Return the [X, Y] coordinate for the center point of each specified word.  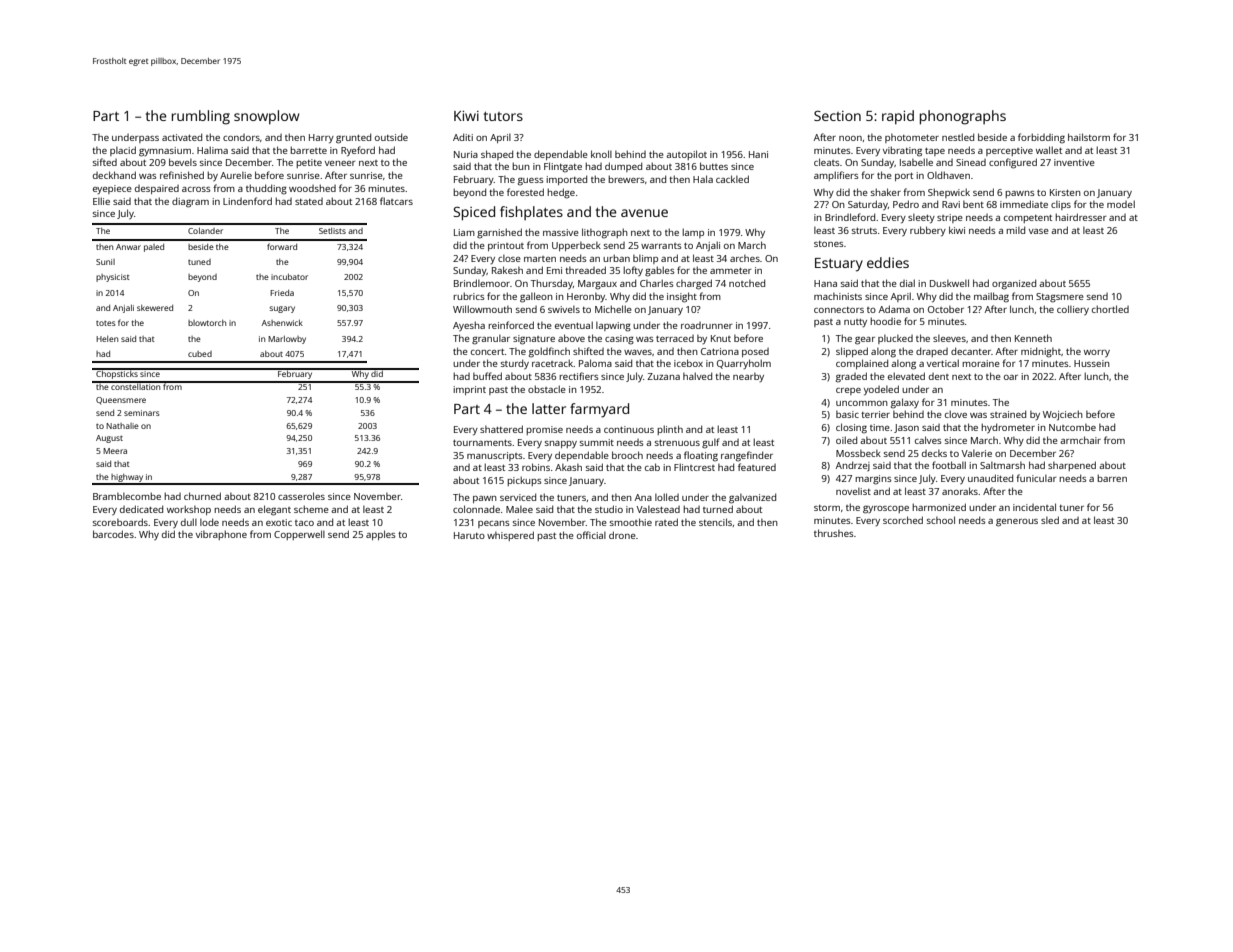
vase [1039, 231]
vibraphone [221, 535]
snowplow [267, 117]
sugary [282, 309]
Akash [568, 467]
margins [873, 480]
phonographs [963, 117]
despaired [157, 189]
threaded [585, 270]
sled [1050, 520]
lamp [693, 233]
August [109, 439]
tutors [503, 116]
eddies [888, 262]
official [591, 535]
